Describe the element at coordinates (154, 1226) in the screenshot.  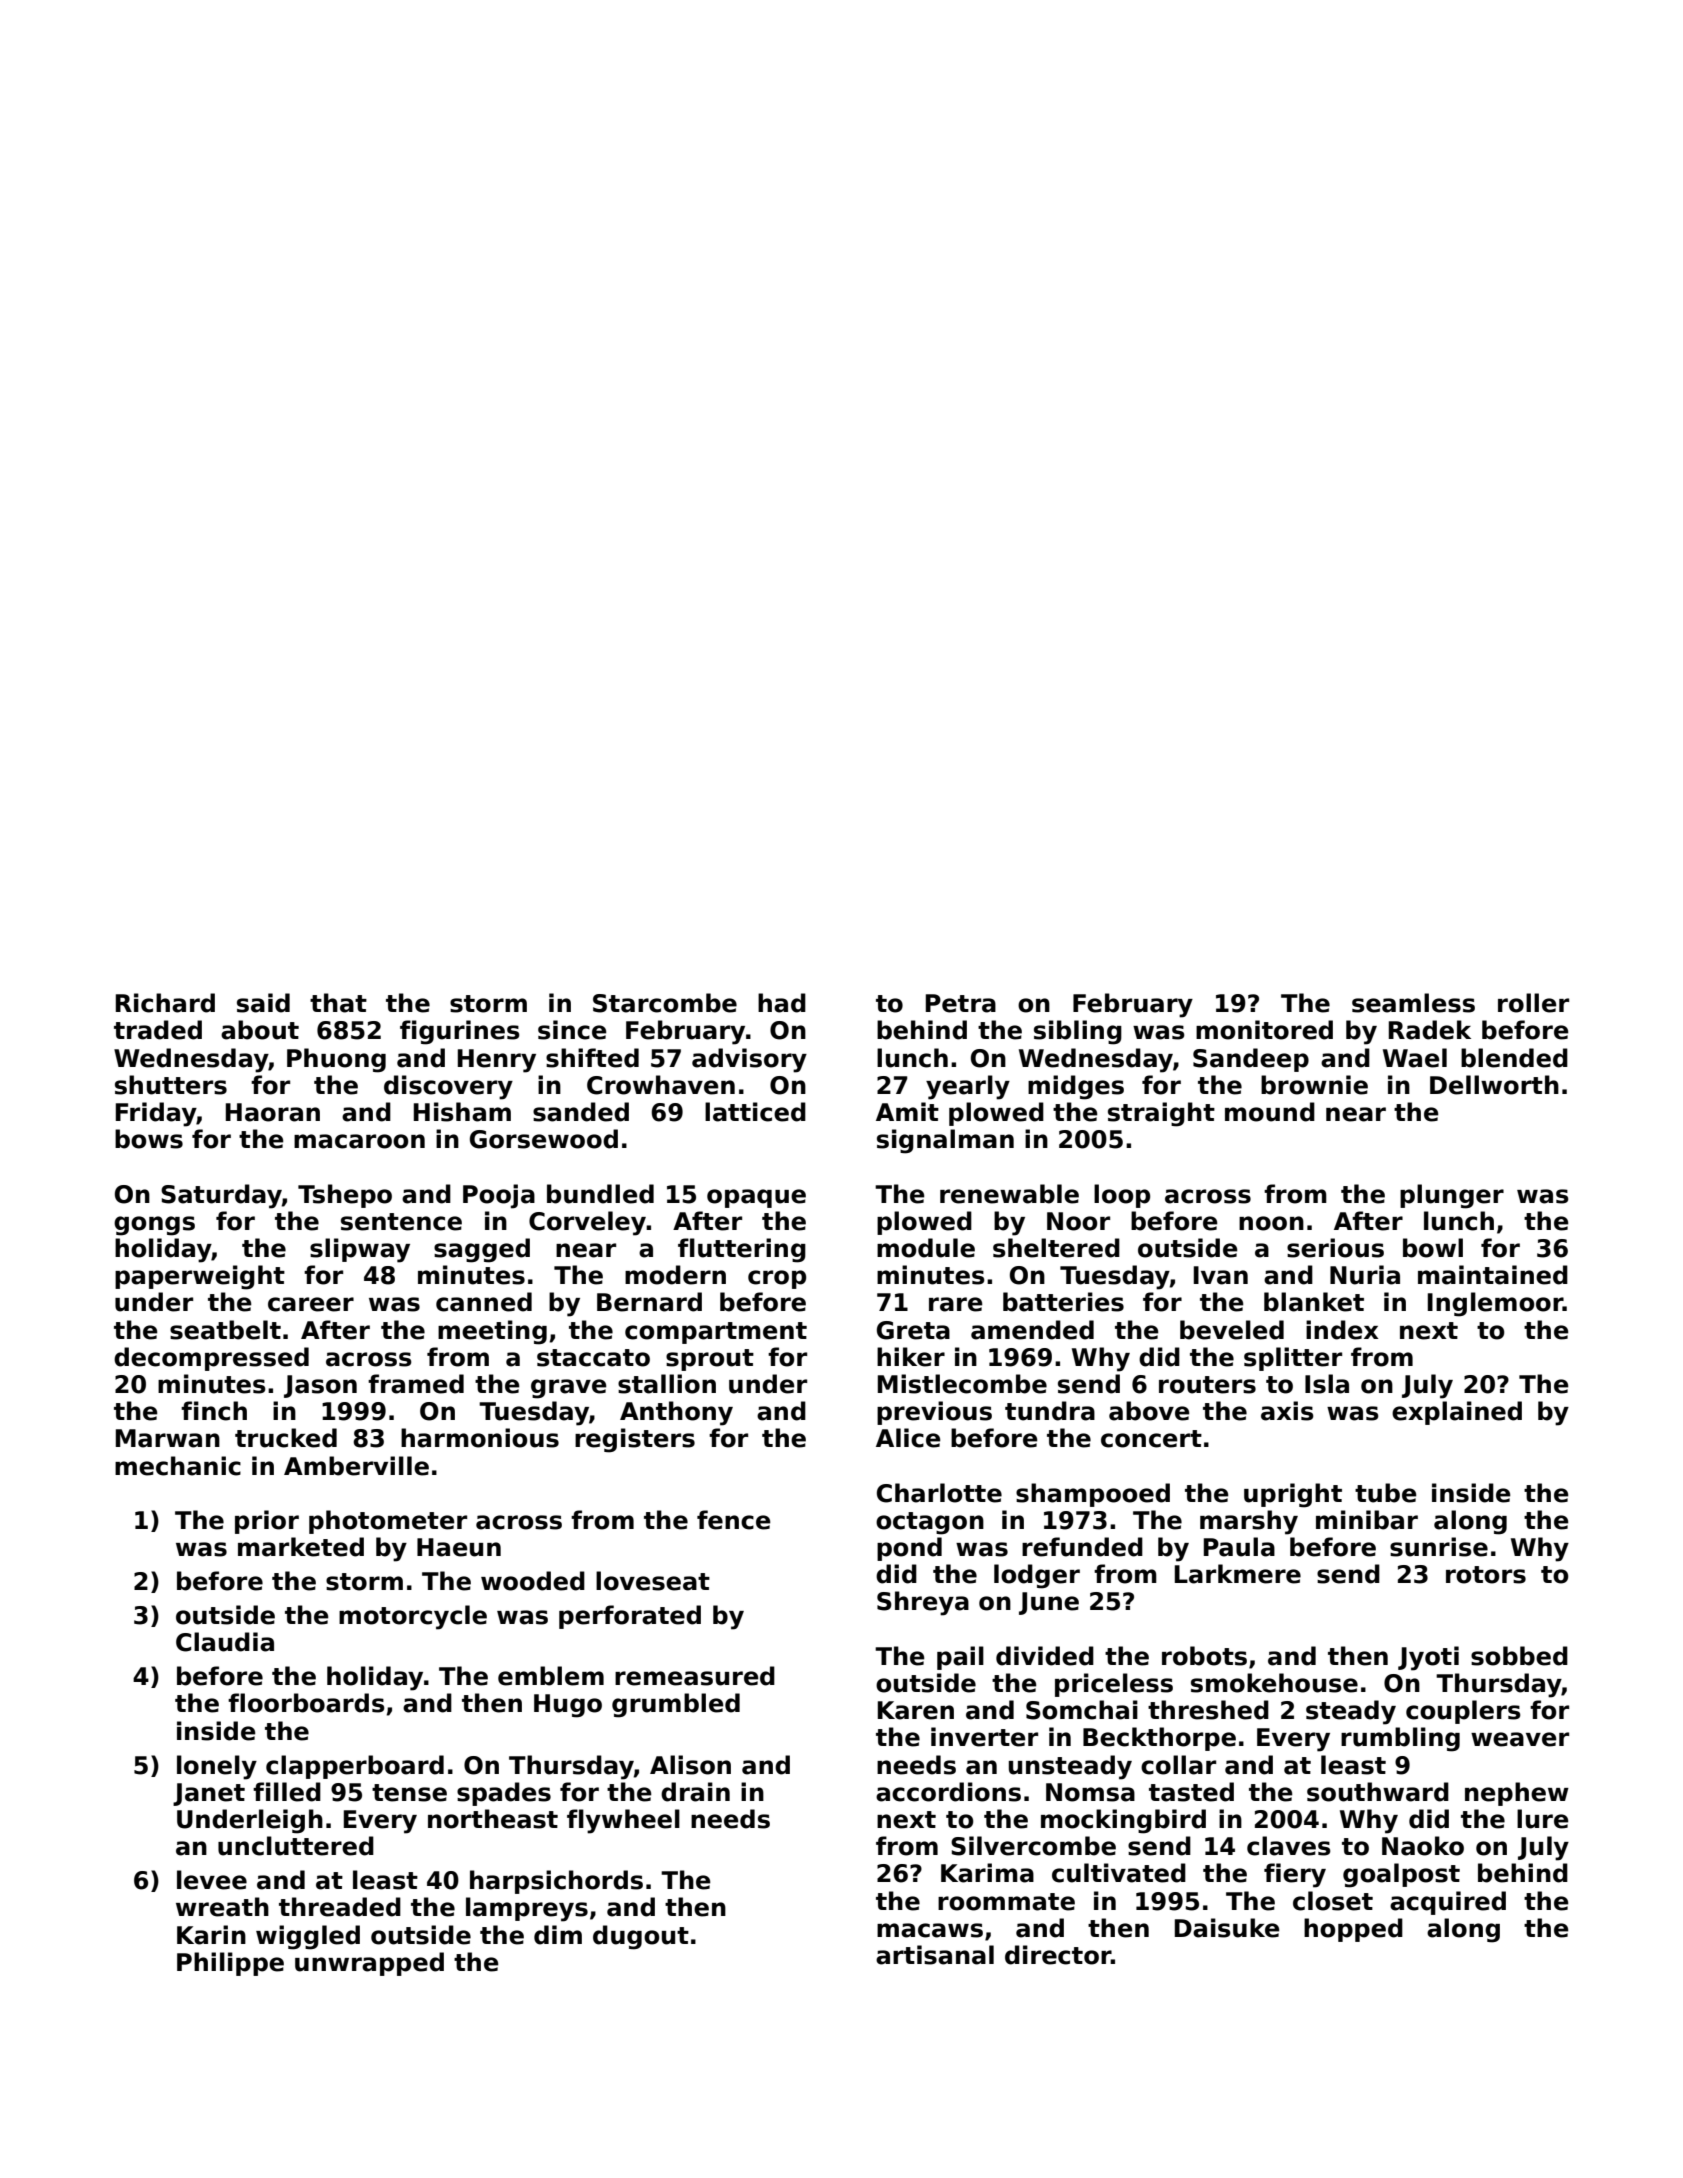
I see `gongs` at that location.
